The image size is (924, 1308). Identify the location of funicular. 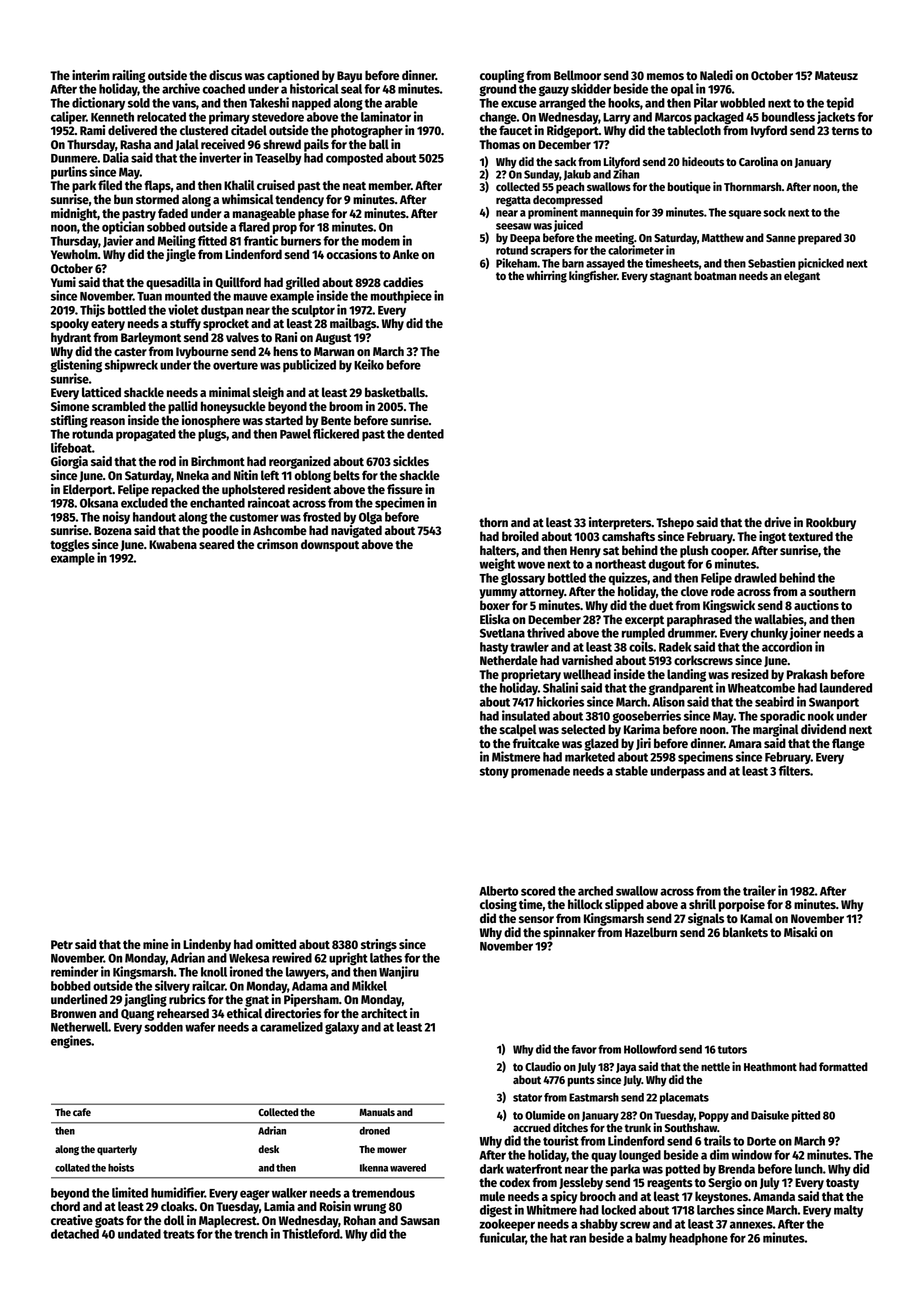
(502, 1238).
